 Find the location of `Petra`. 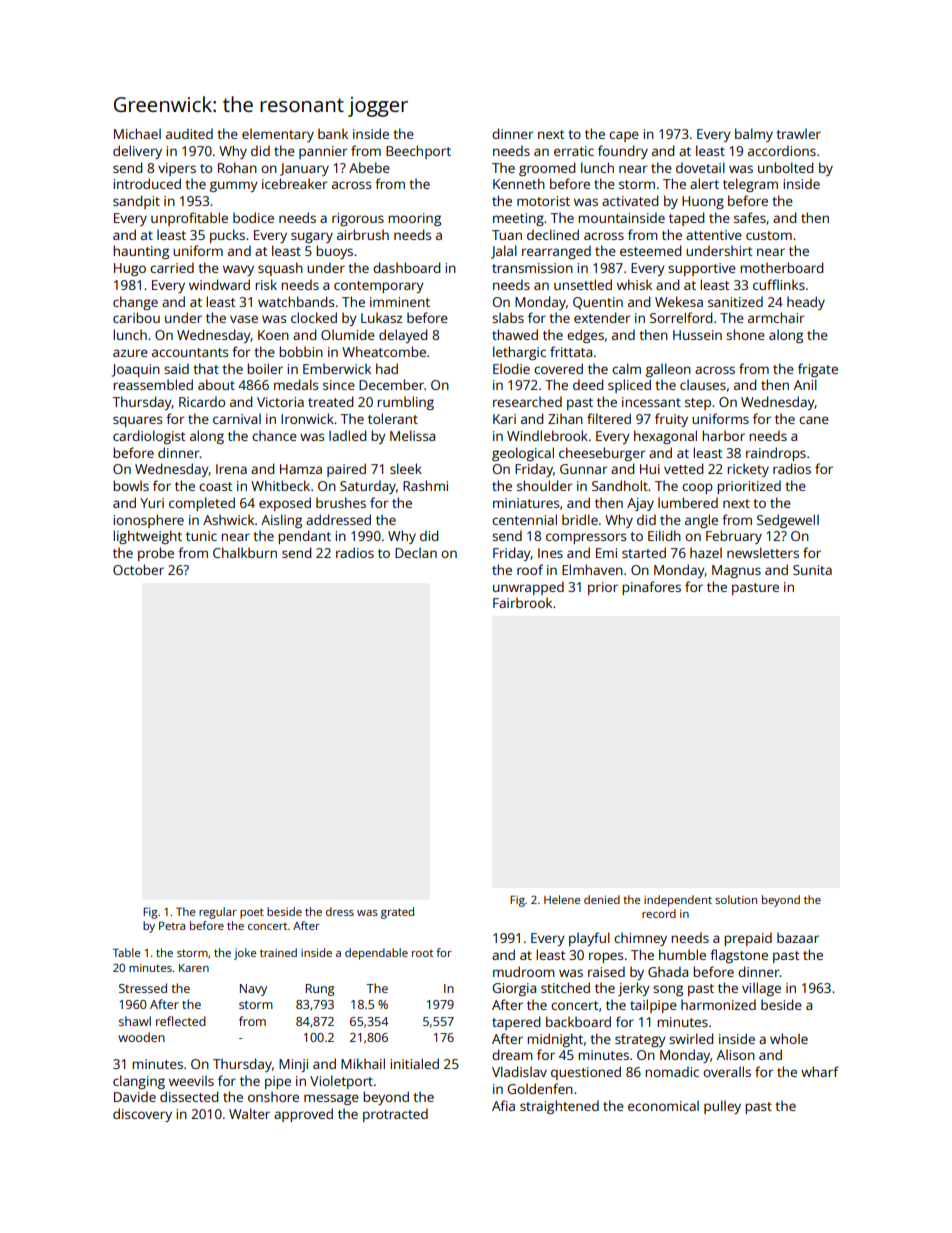

Petra is located at coordinates (172, 926).
